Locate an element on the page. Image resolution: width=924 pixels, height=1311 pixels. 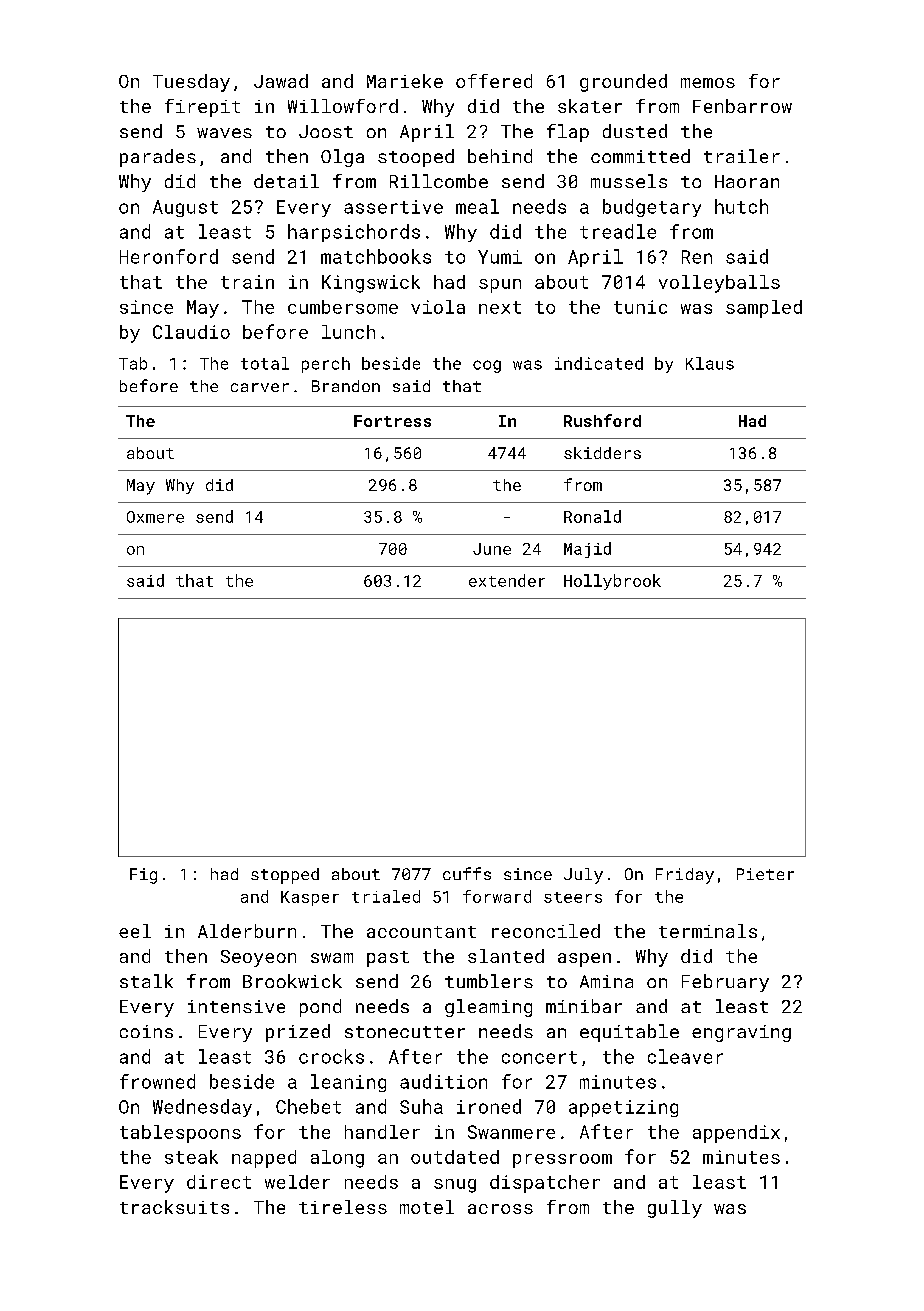
tunic is located at coordinates (640, 307).
